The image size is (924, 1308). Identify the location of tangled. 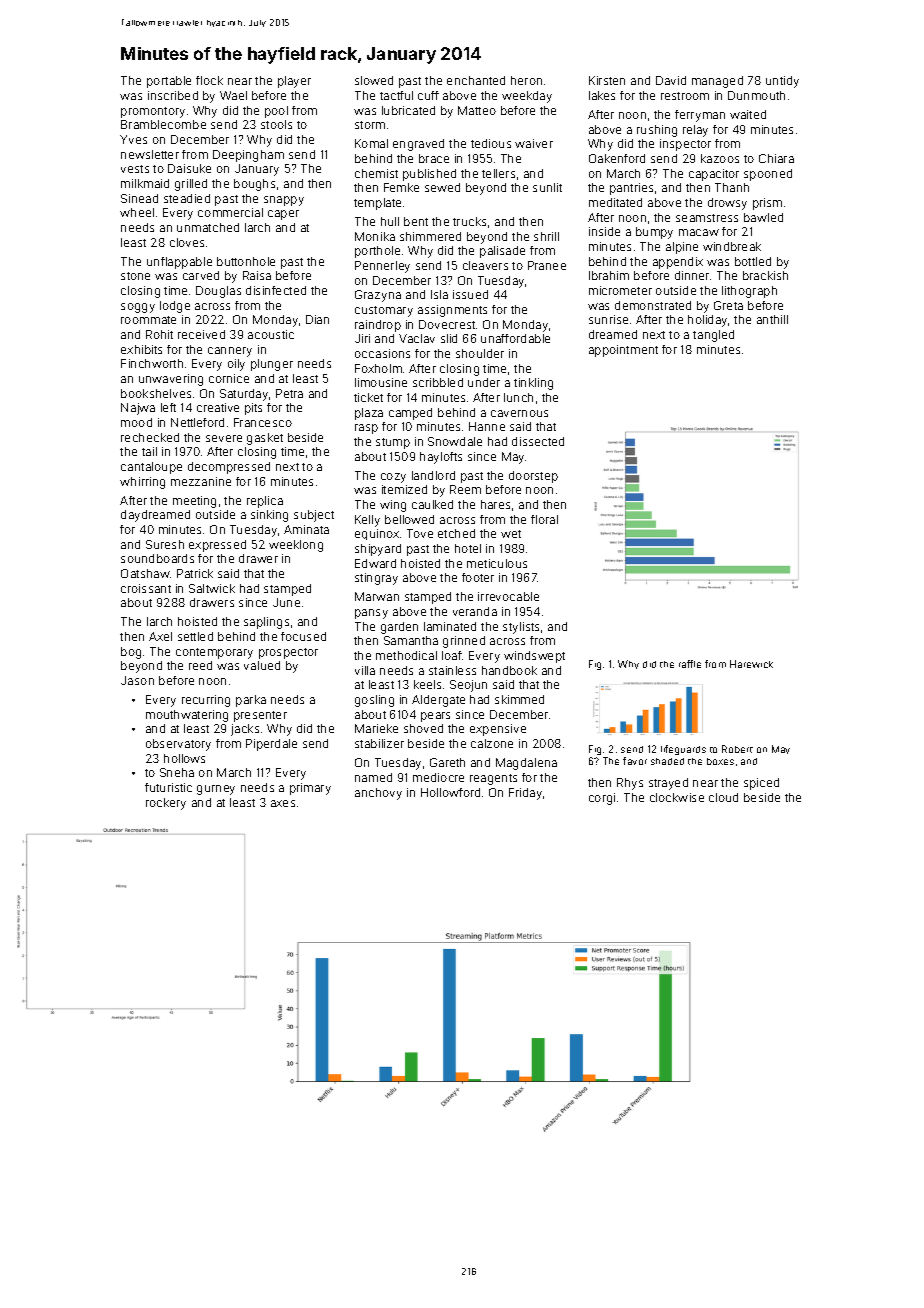
(713, 336).
